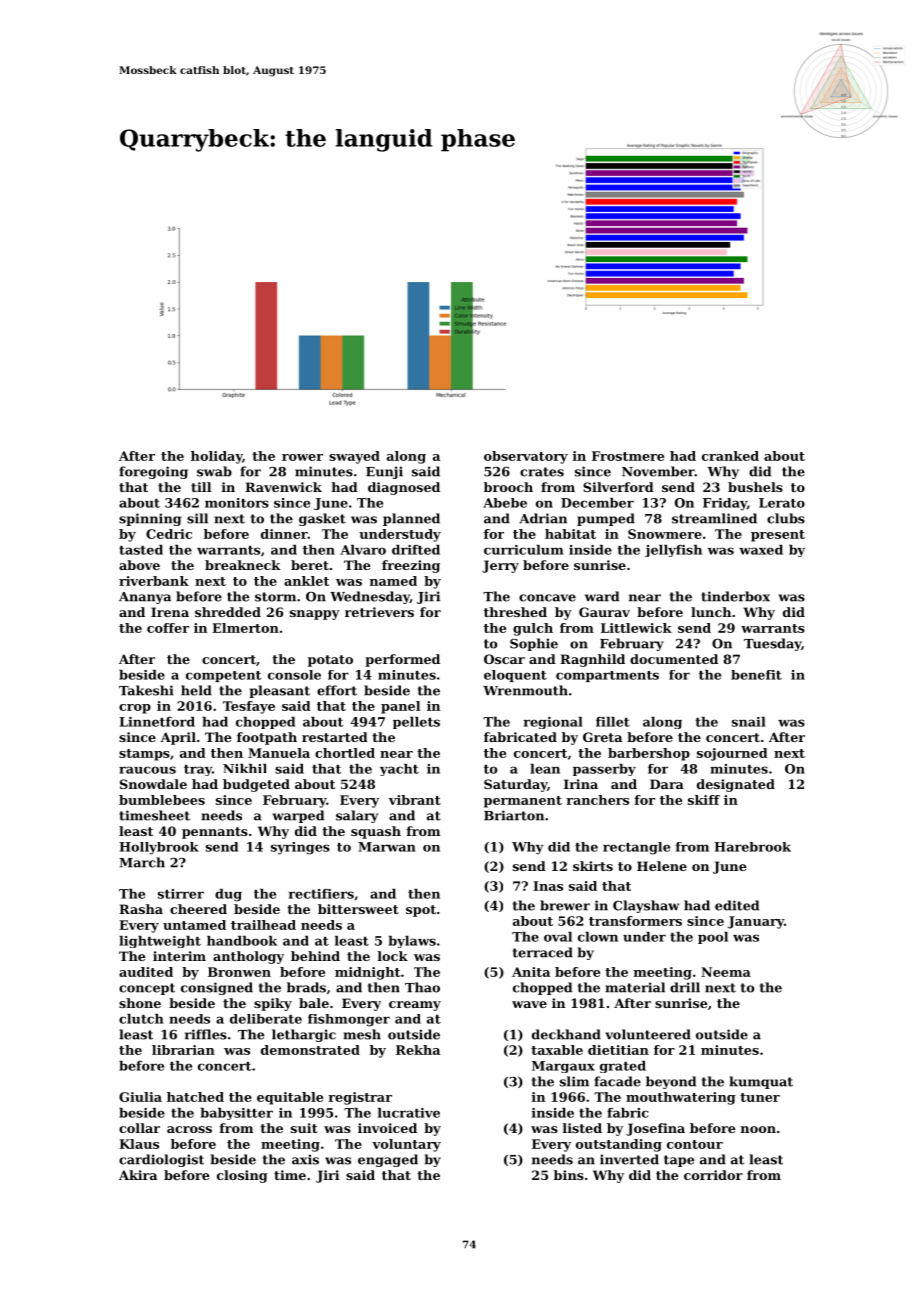  What do you see at coordinates (726, 972) in the image?
I see `Neema` at bounding box center [726, 972].
